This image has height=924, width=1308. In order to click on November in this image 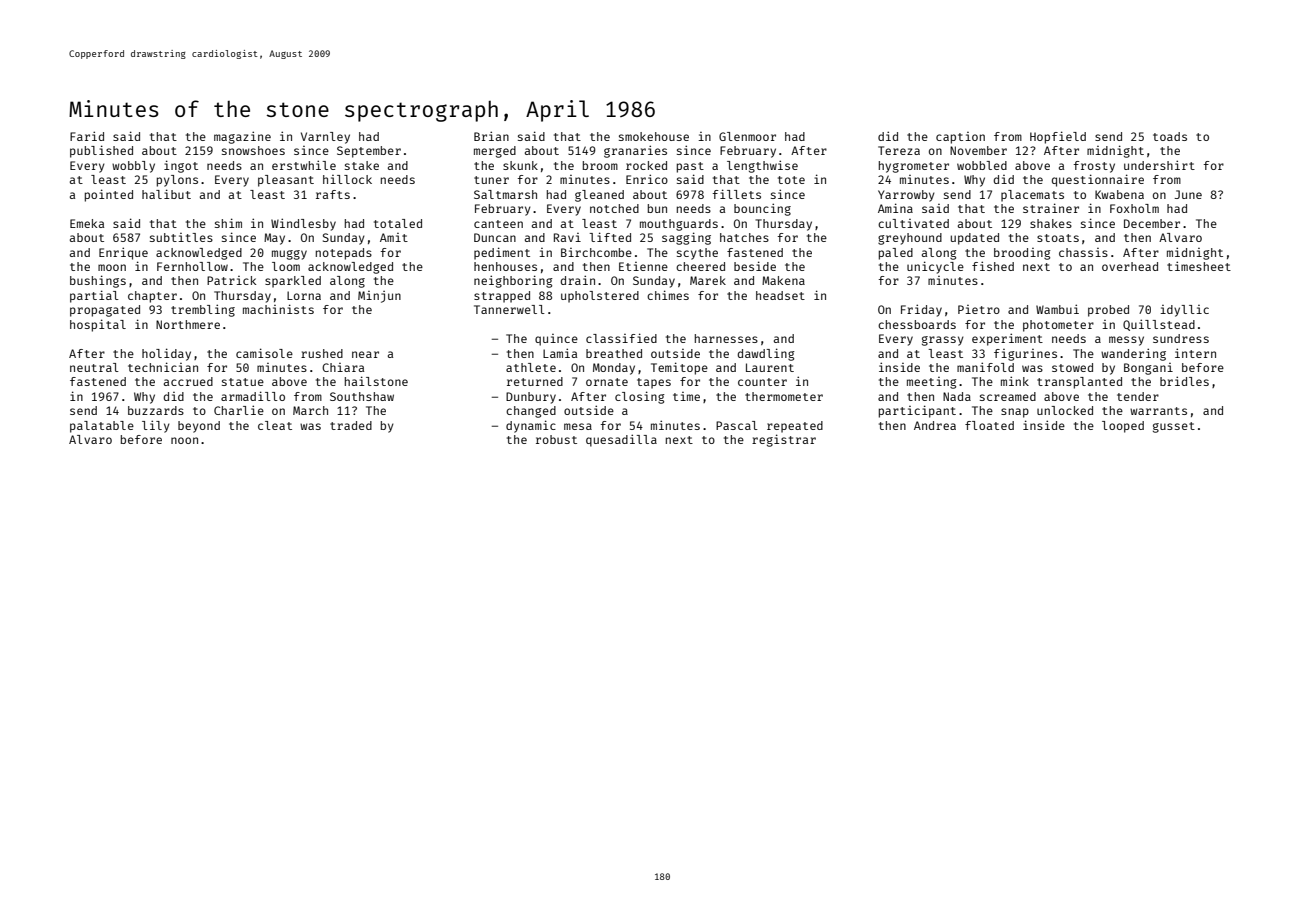, I will do `click(978, 150)`.
